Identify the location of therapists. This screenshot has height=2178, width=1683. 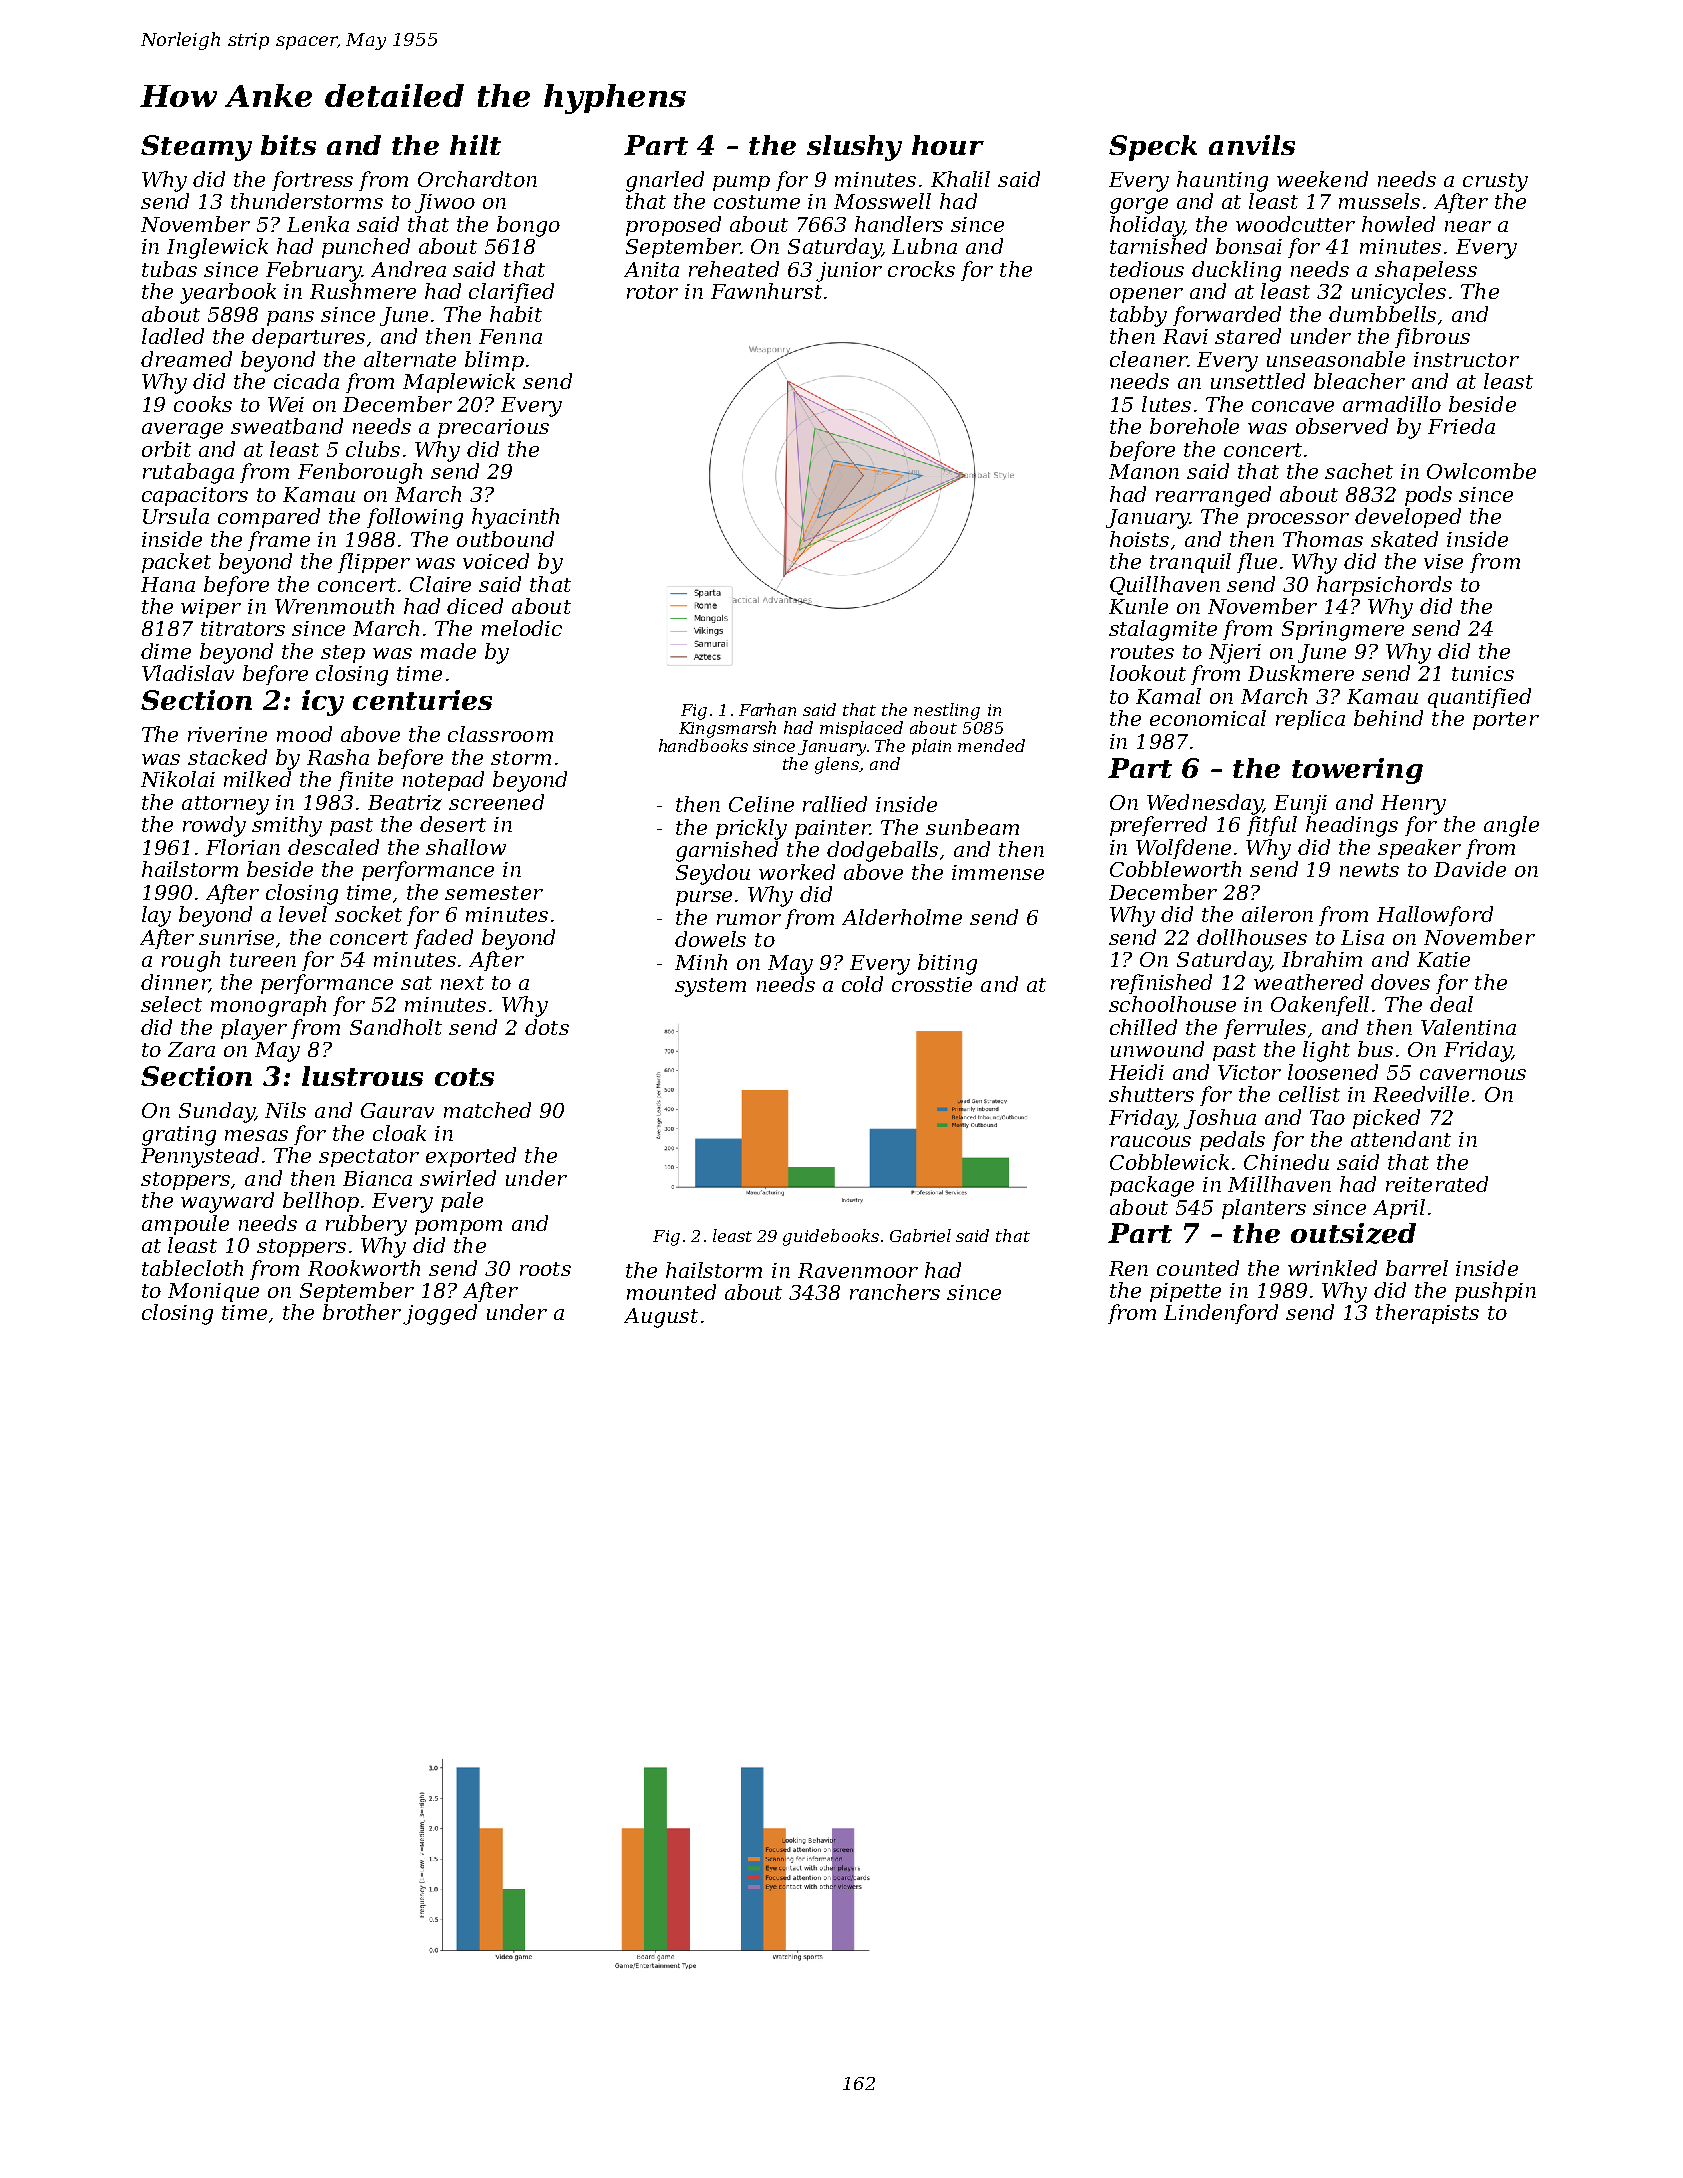
(1427, 1314).
